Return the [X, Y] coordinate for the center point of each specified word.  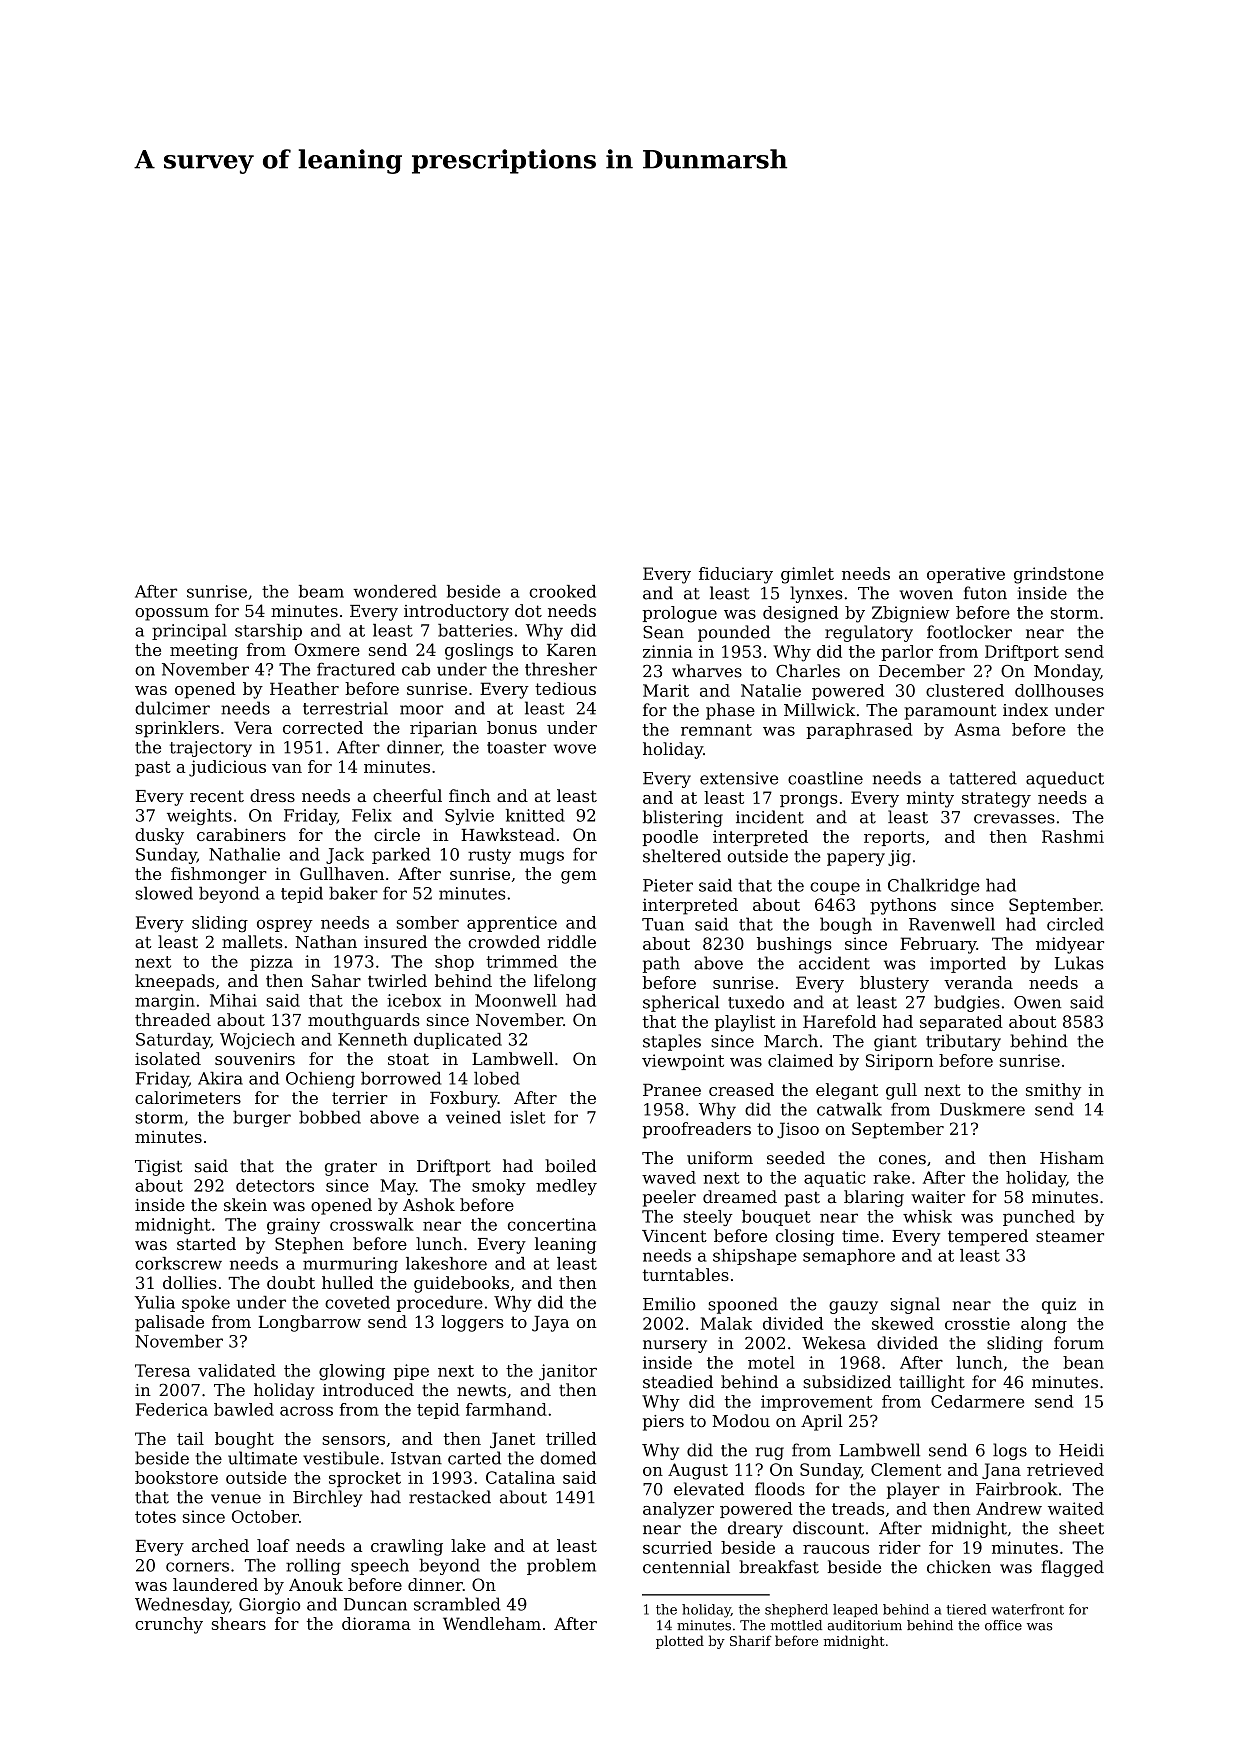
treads [858, 1508]
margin [165, 1002]
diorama [376, 1623]
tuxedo [756, 1002]
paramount [950, 712]
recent [217, 796]
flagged [1072, 1568]
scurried [677, 1547]
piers [663, 1423]
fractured [356, 669]
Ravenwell [952, 924]
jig [899, 858]
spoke [206, 1304]
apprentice [512, 924]
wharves [707, 671]
